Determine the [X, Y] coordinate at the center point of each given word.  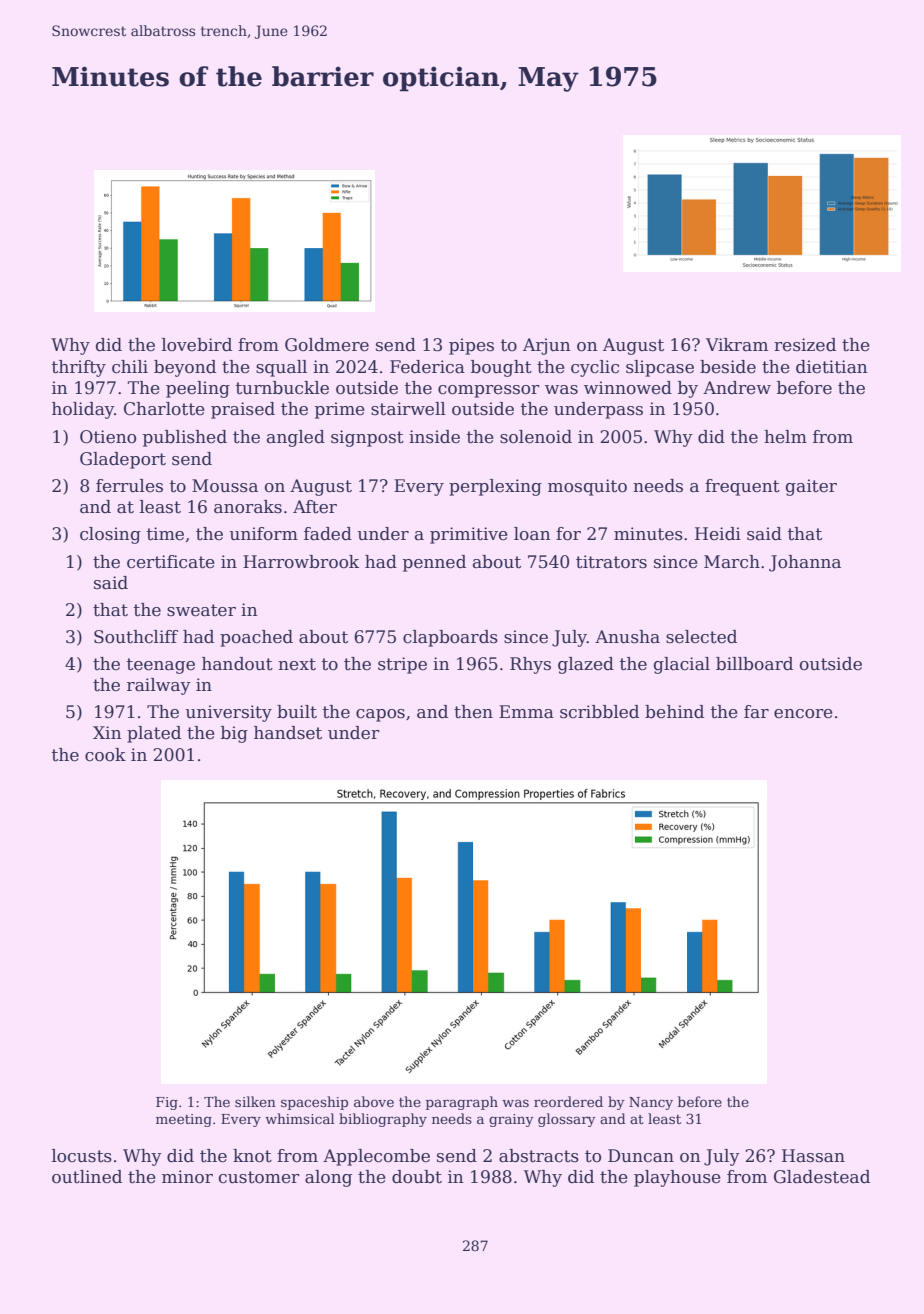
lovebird [197, 345]
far [756, 711]
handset [288, 733]
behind [674, 712]
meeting [184, 1120]
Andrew [737, 388]
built [297, 712]
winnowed [628, 388]
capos [380, 715]
